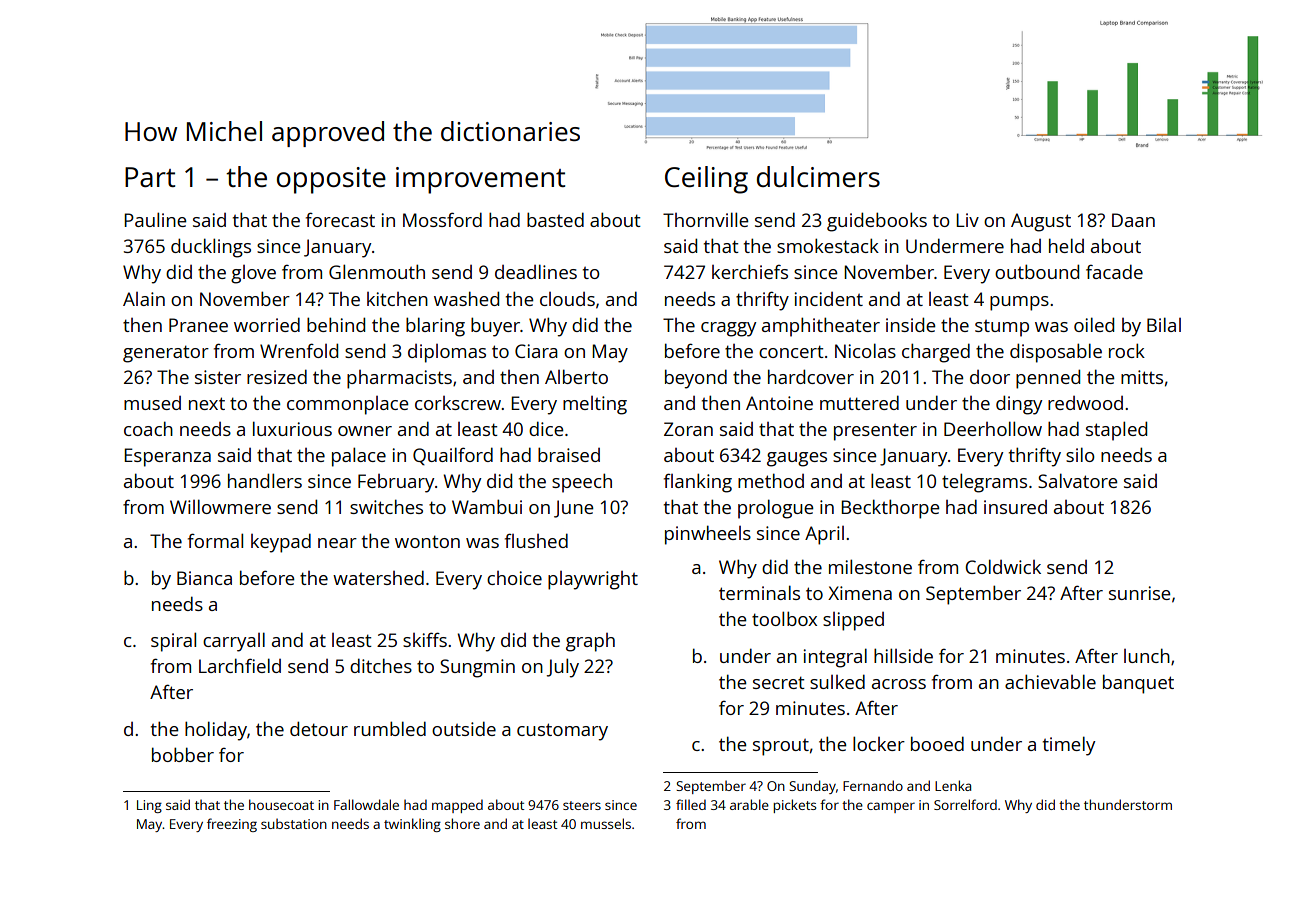 This screenshot has width=1308, height=924. I want to click on choice, so click(514, 578).
